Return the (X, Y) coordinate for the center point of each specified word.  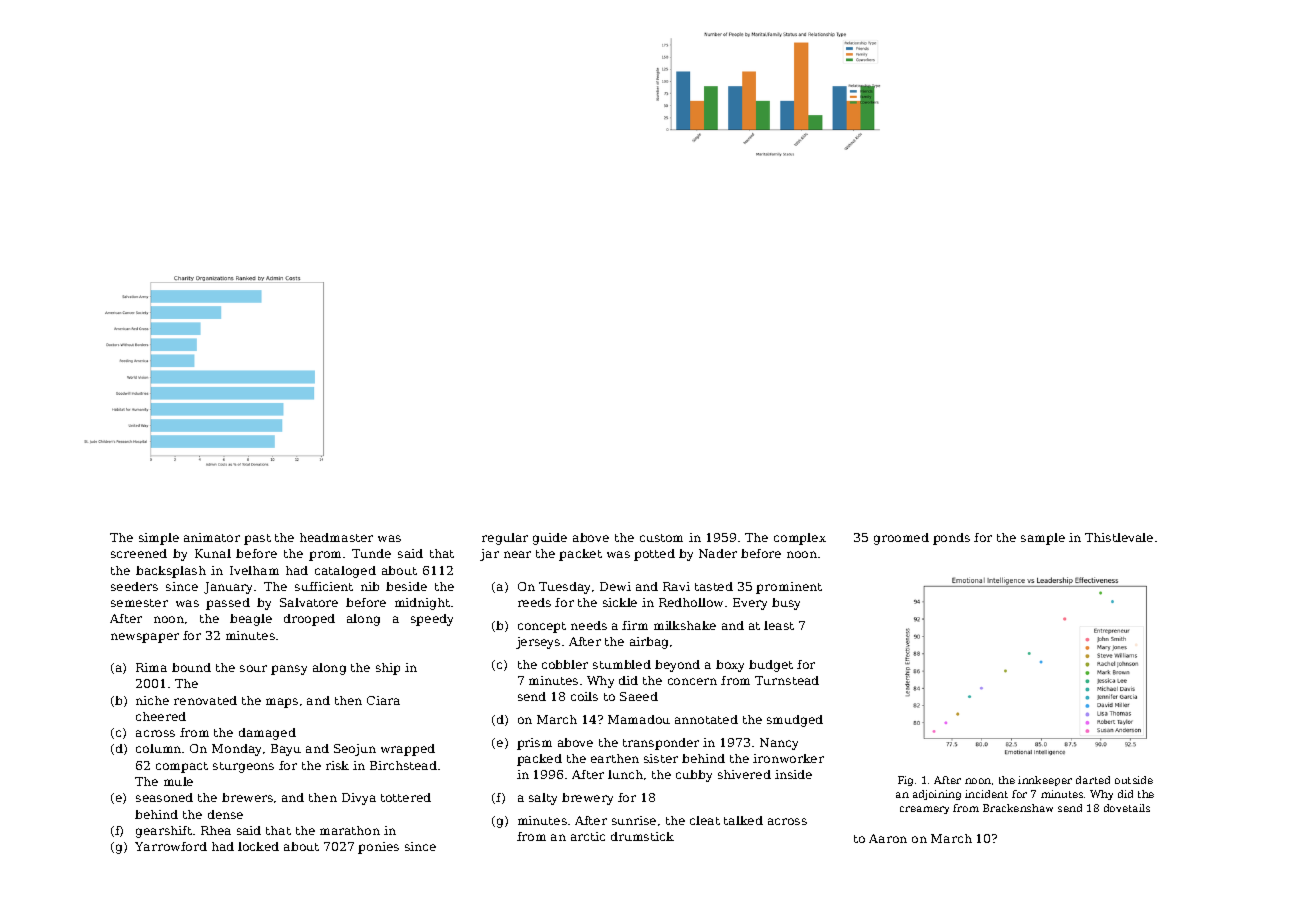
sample (1043, 539)
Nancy (779, 744)
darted (1093, 780)
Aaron (888, 838)
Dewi (615, 586)
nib (370, 586)
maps (282, 703)
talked (743, 820)
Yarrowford (171, 846)
